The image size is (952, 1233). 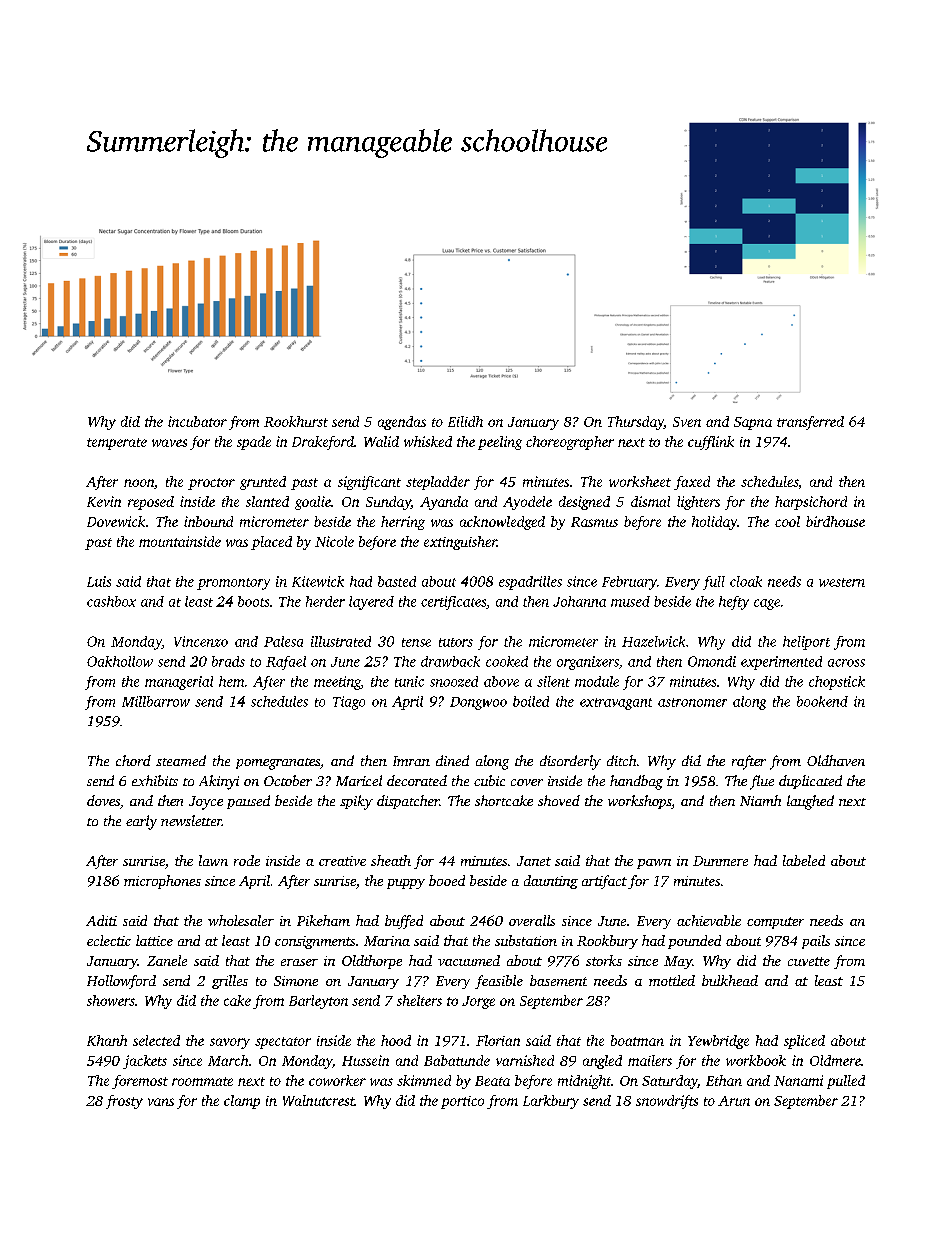 What do you see at coordinates (762, 782) in the document?
I see `flue` at bounding box center [762, 782].
